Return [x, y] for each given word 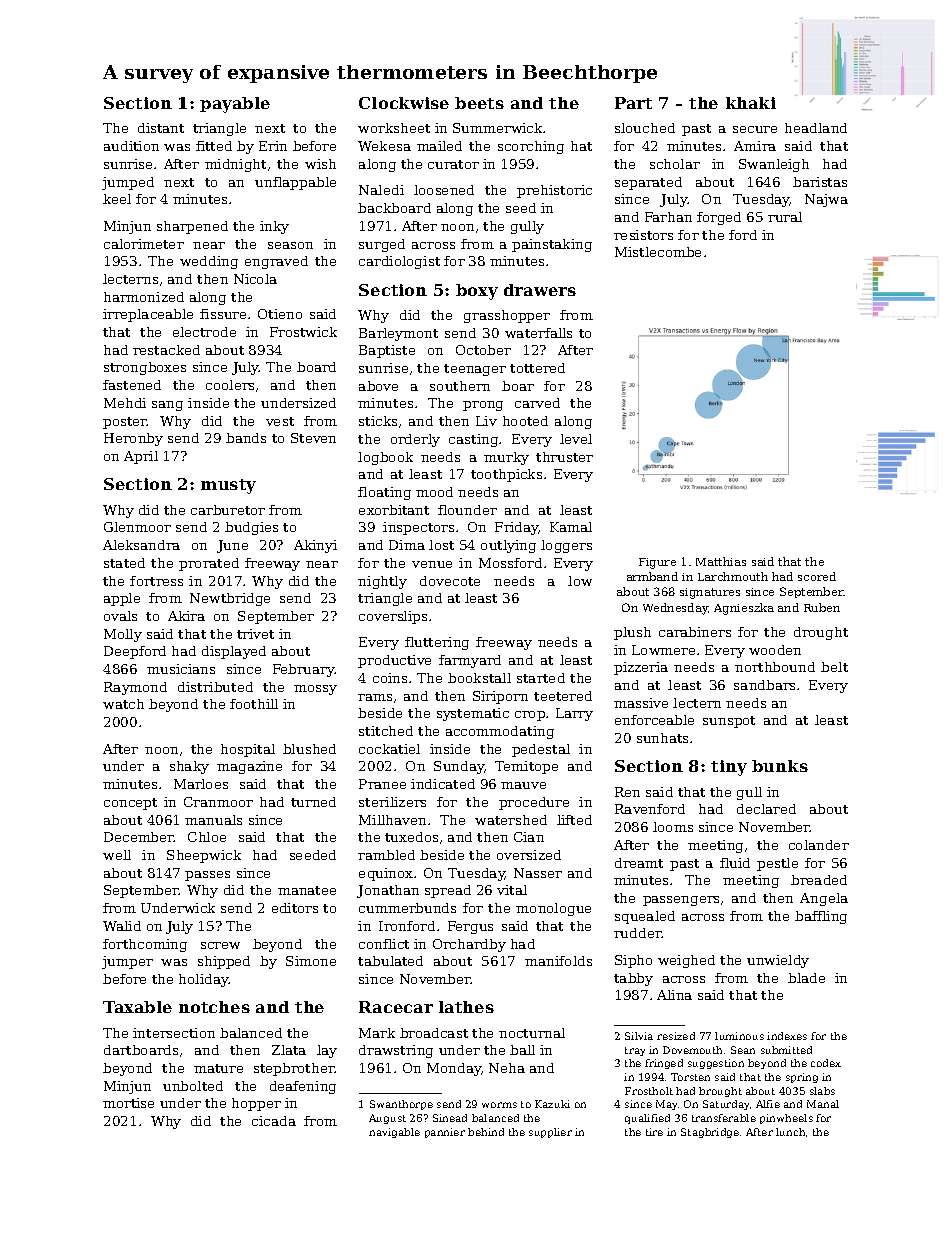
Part [633, 103]
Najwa [826, 200]
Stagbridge [710, 1133]
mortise [128, 1103]
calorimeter [144, 244]
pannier [445, 1133]
